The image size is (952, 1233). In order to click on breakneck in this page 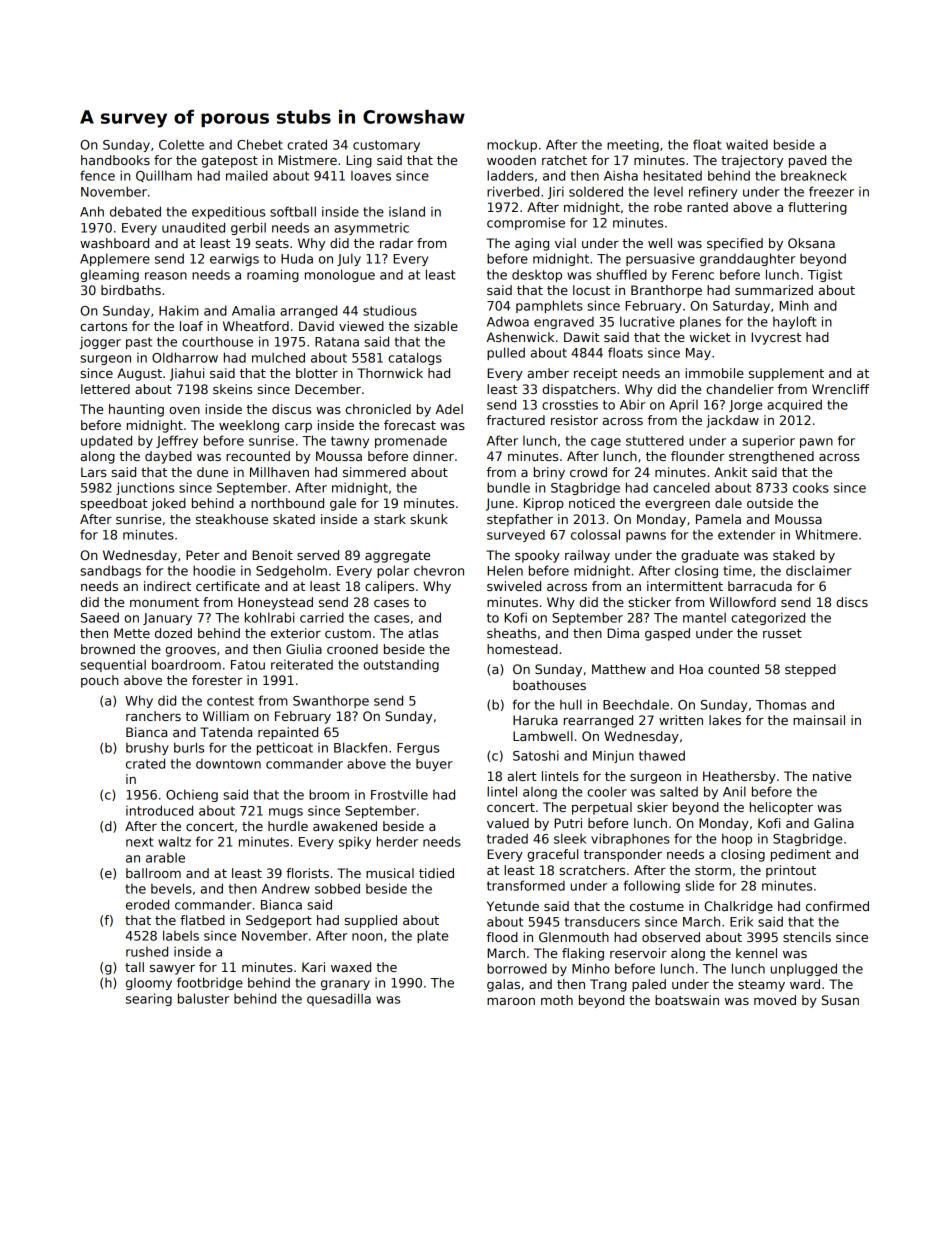, I will do `click(814, 175)`.
